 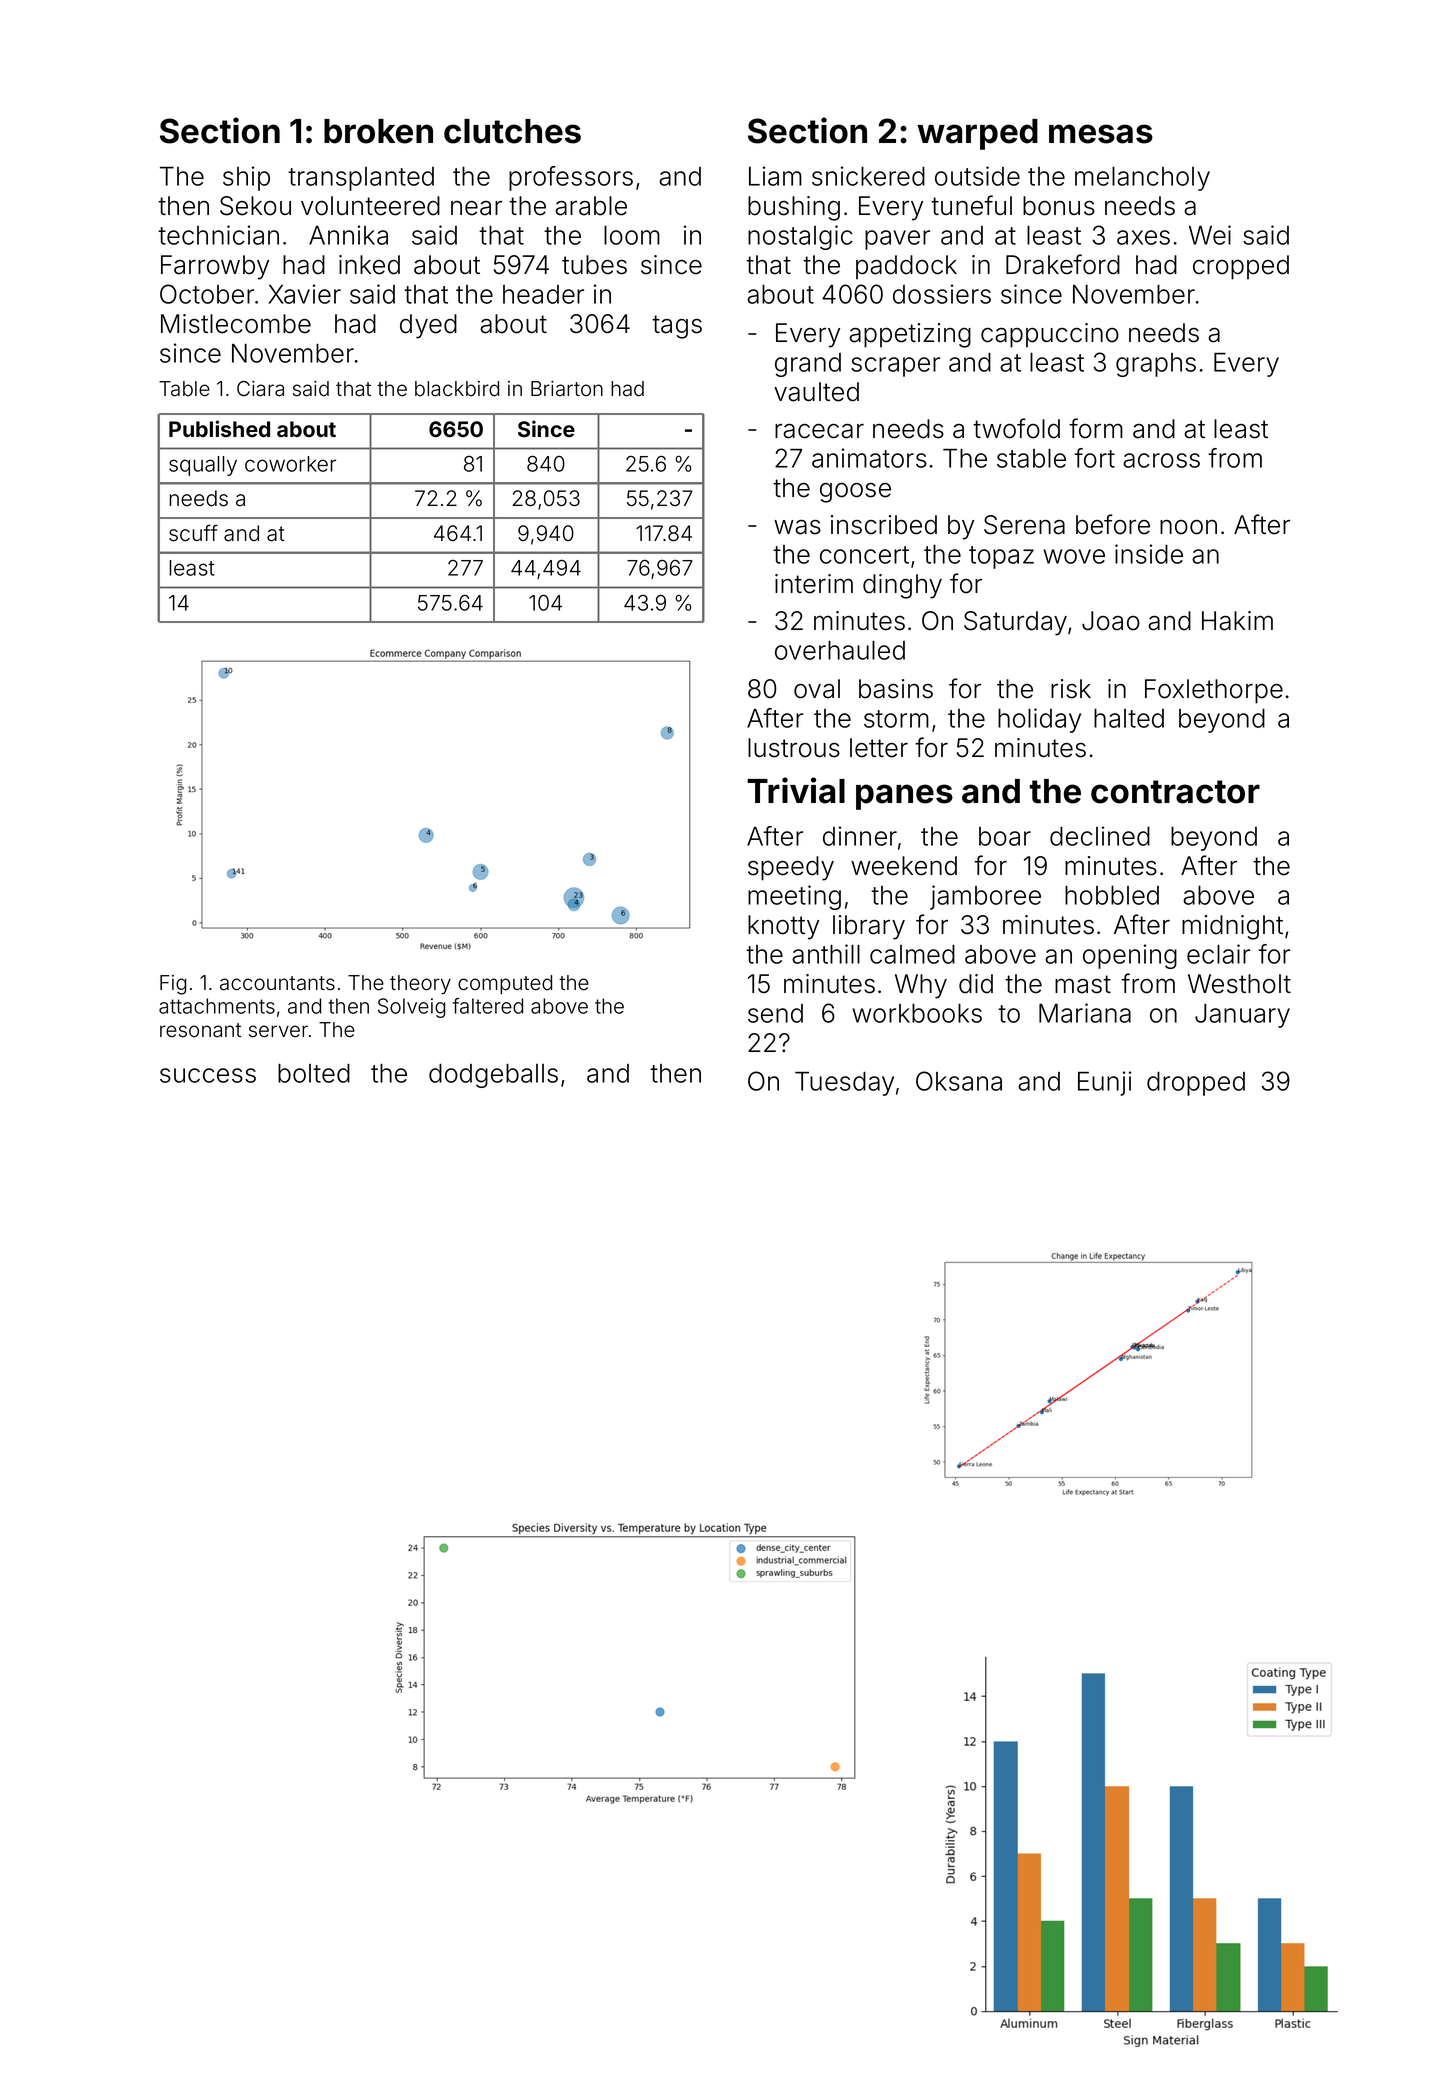 I want to click on graphs, so click(x=1156, y=365).
